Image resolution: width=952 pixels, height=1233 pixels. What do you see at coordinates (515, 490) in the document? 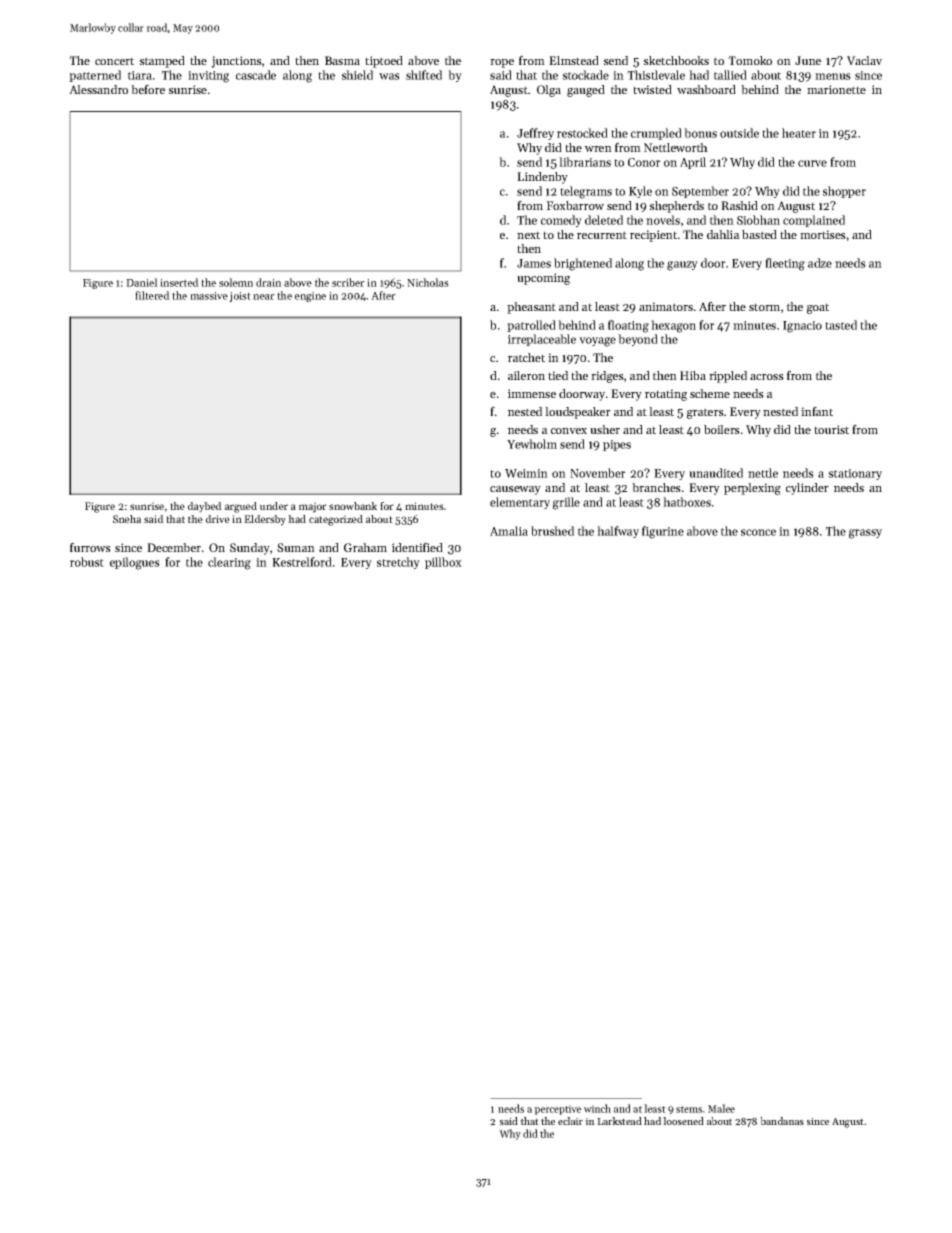
I see `causeway` at bounding box center [515, 490].
